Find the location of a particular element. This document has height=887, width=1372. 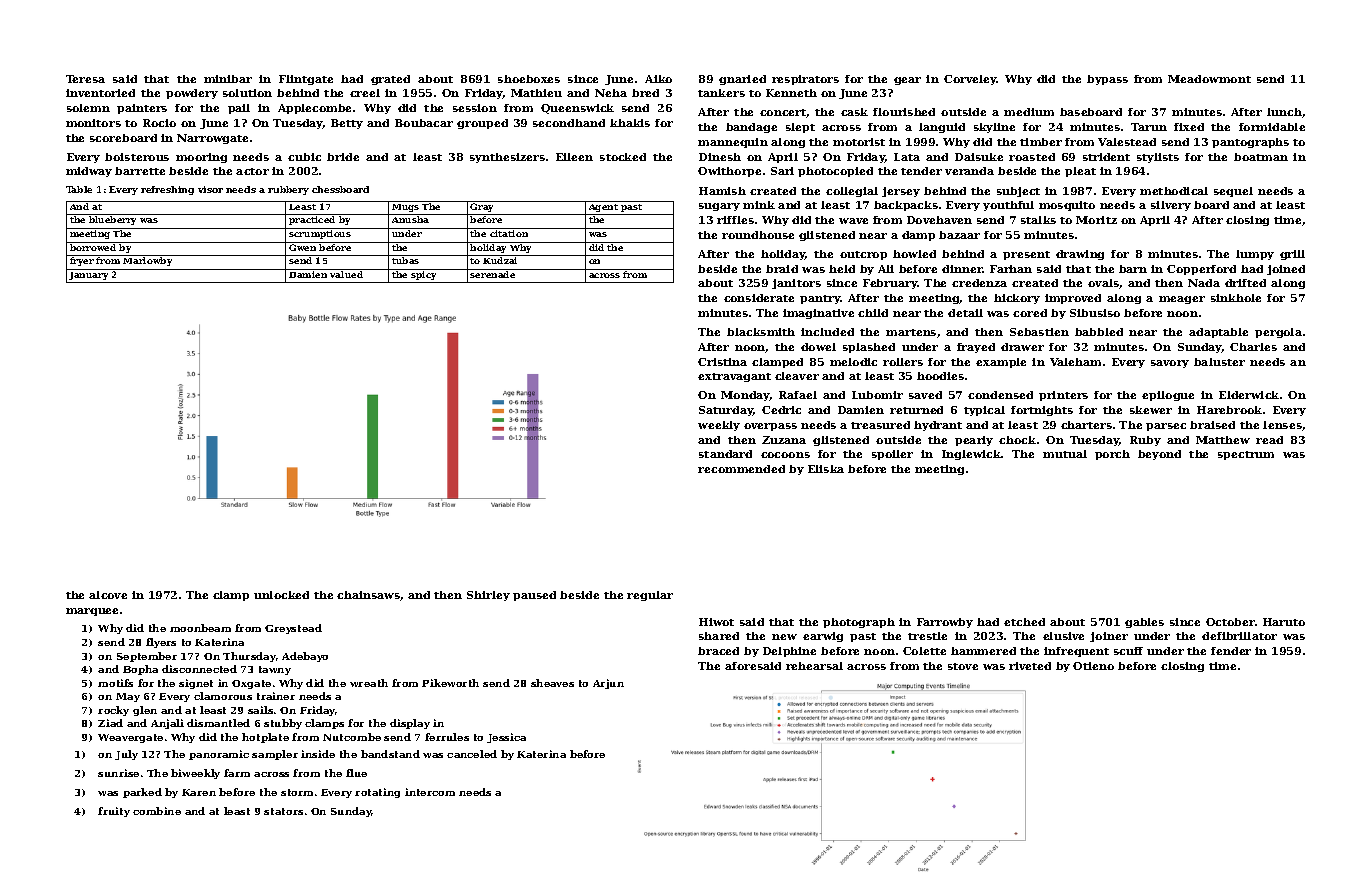

stators is located at coordinates (283, 811).
